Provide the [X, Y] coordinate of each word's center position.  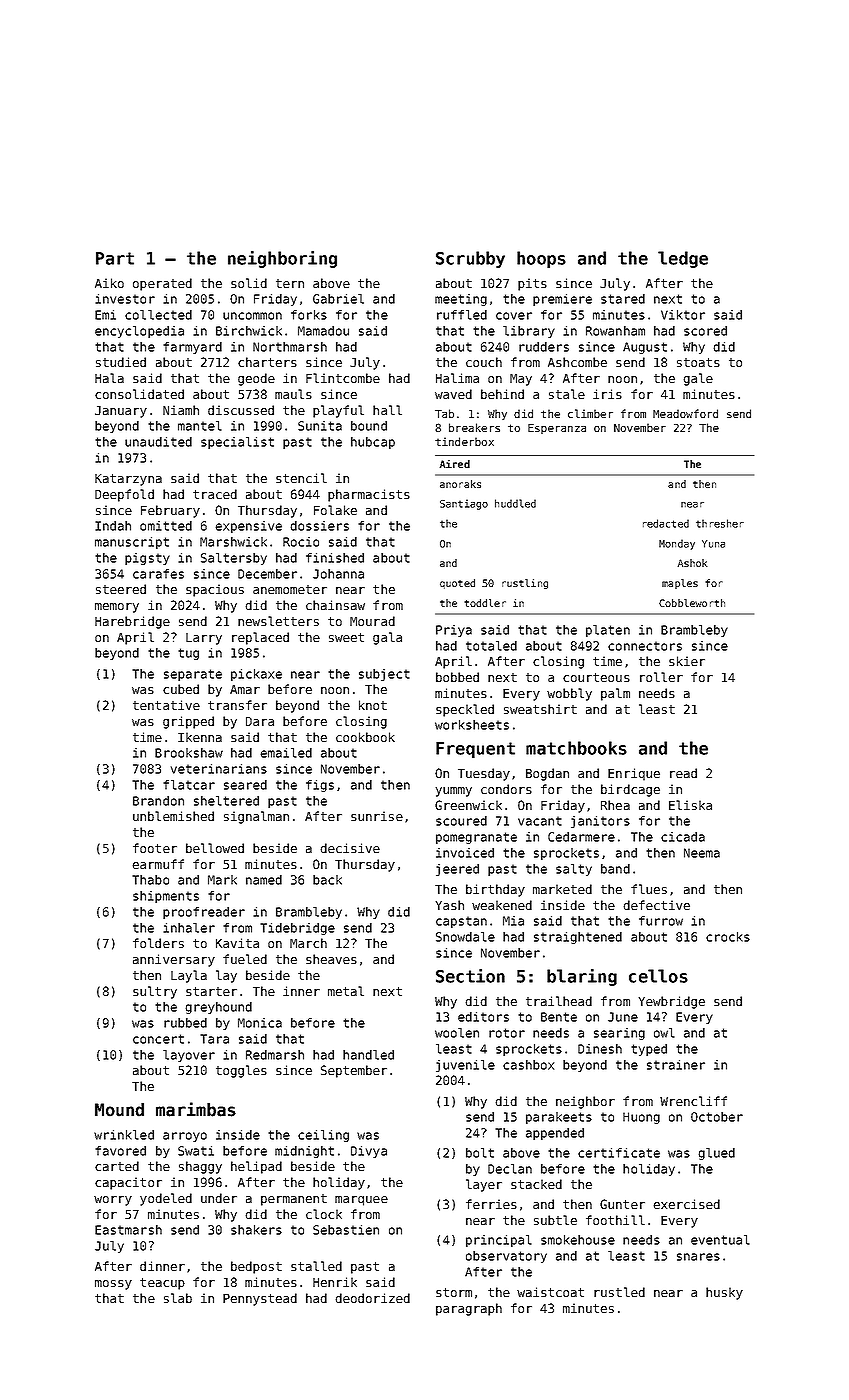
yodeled [166, 1199]
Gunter [622, 1204]
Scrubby [470, 259]
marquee [361, 1201]
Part [115, 258]
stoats [698, 362]
